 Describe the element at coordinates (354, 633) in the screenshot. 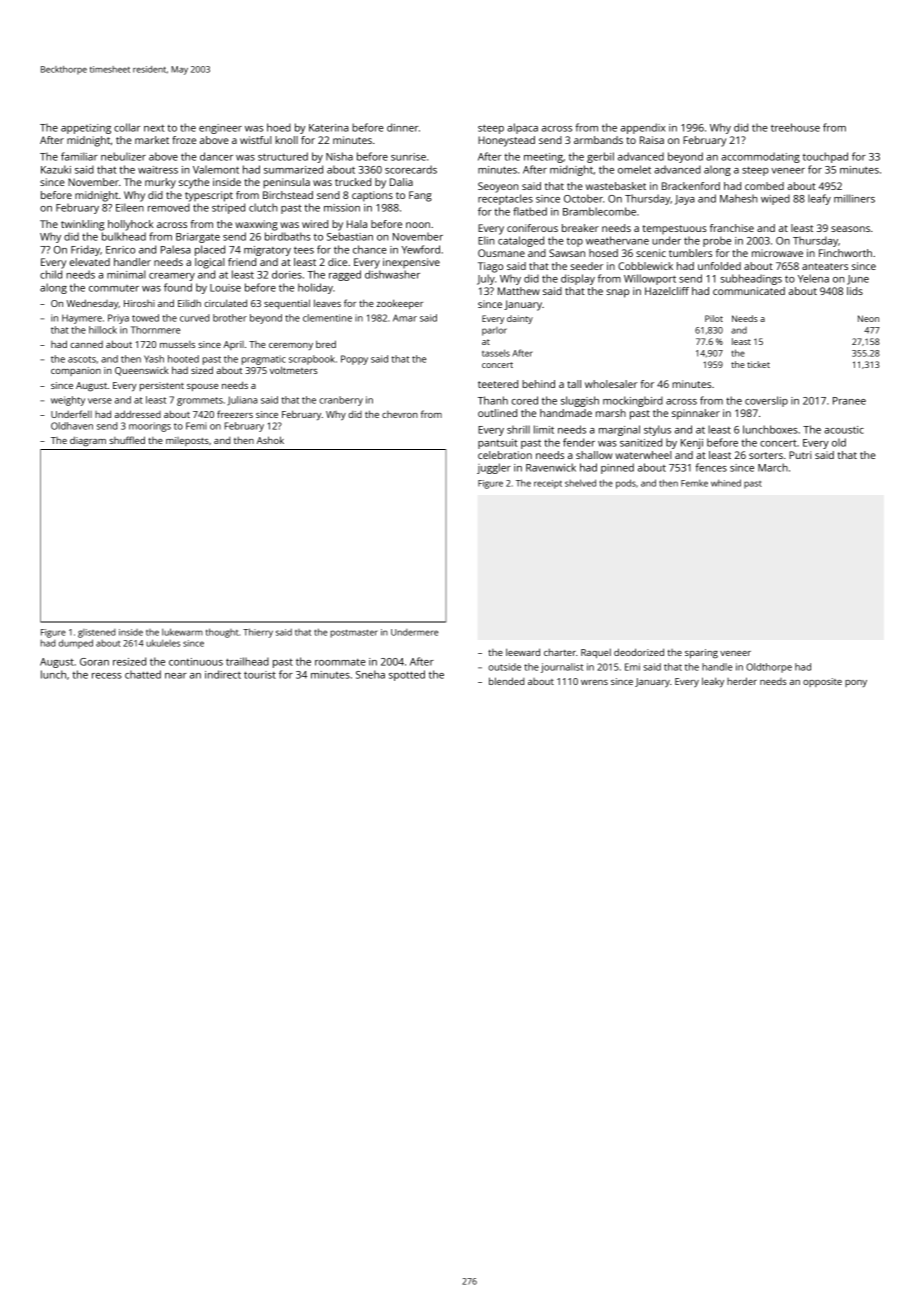

I see `postmaster` at that location.
